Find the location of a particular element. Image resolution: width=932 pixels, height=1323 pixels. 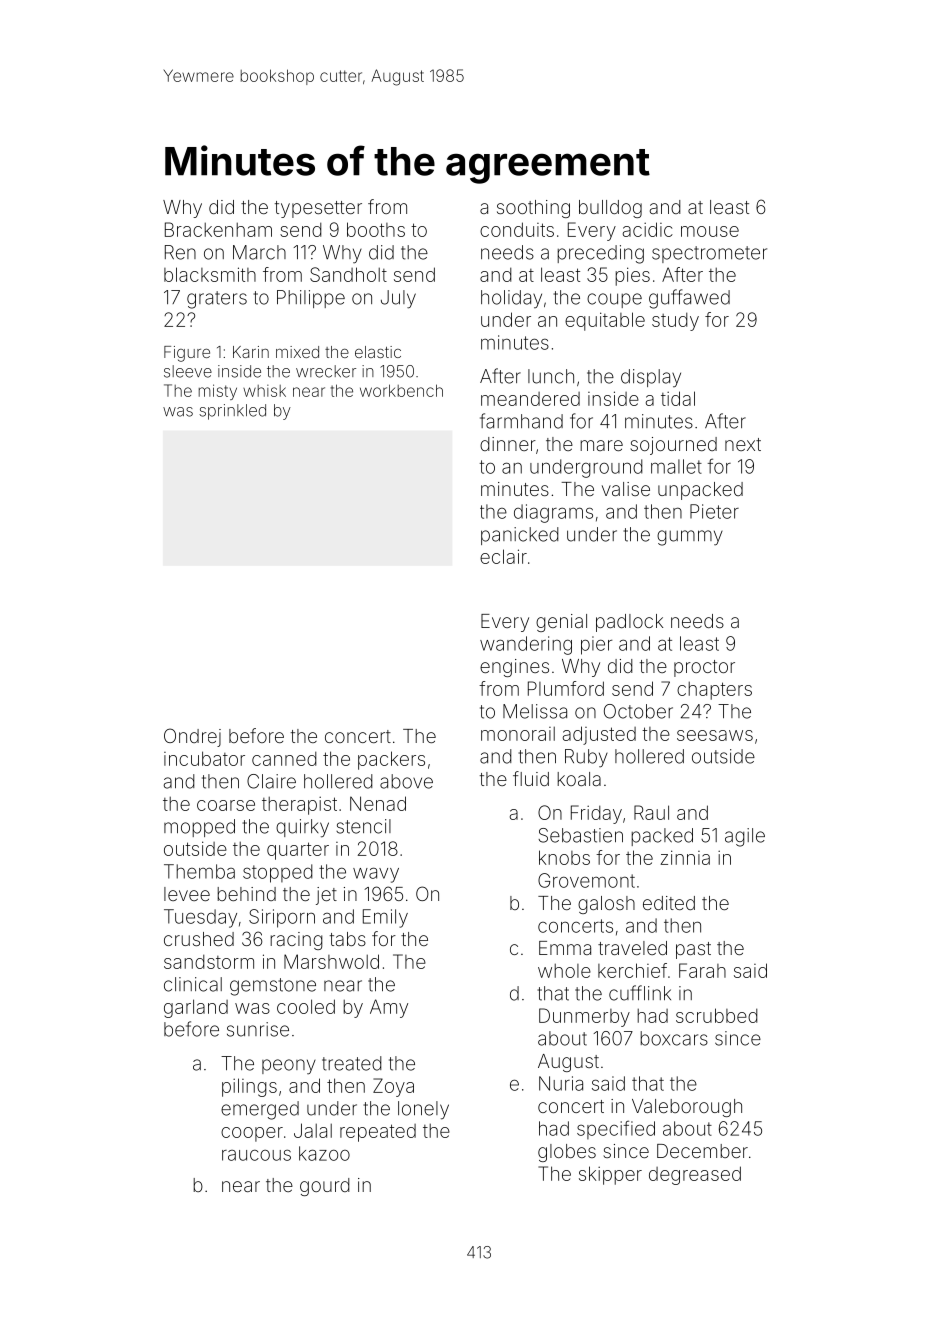

kazoo is located at coordinates (324, 1153).
